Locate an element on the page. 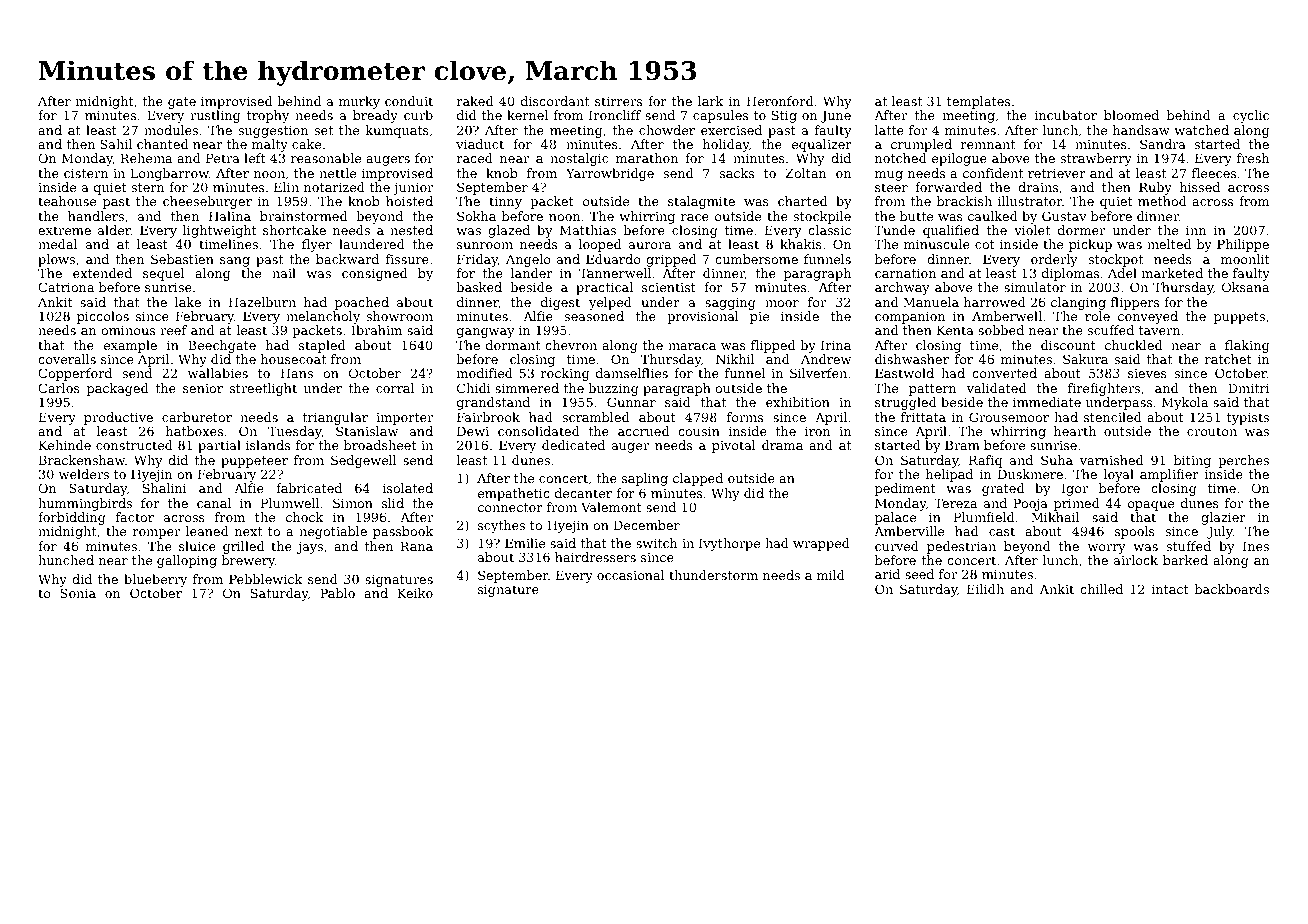  helipad is located at coordinates (949, 475).
